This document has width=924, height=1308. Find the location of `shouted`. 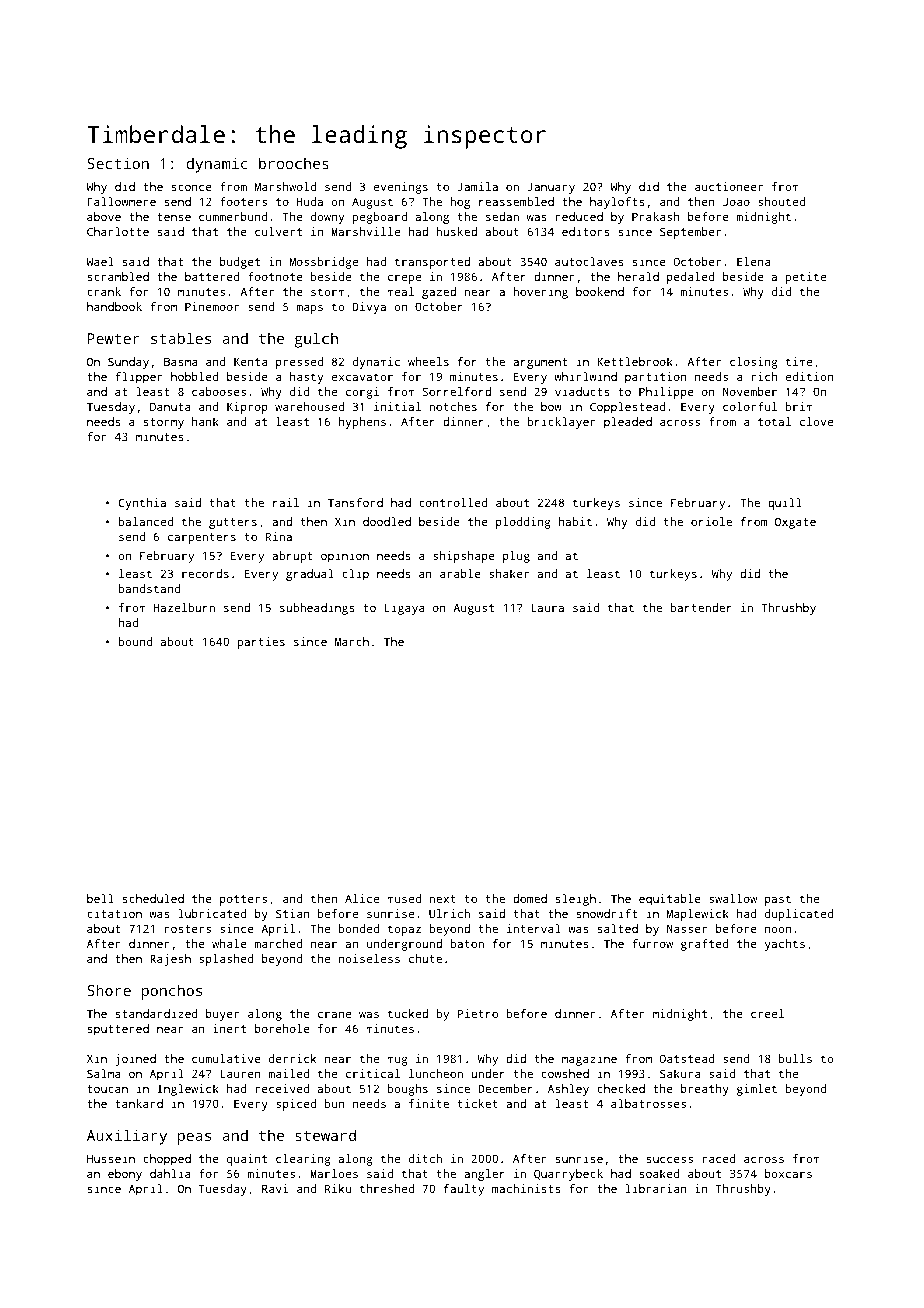

shouted is located at coordinates (781, 201).
